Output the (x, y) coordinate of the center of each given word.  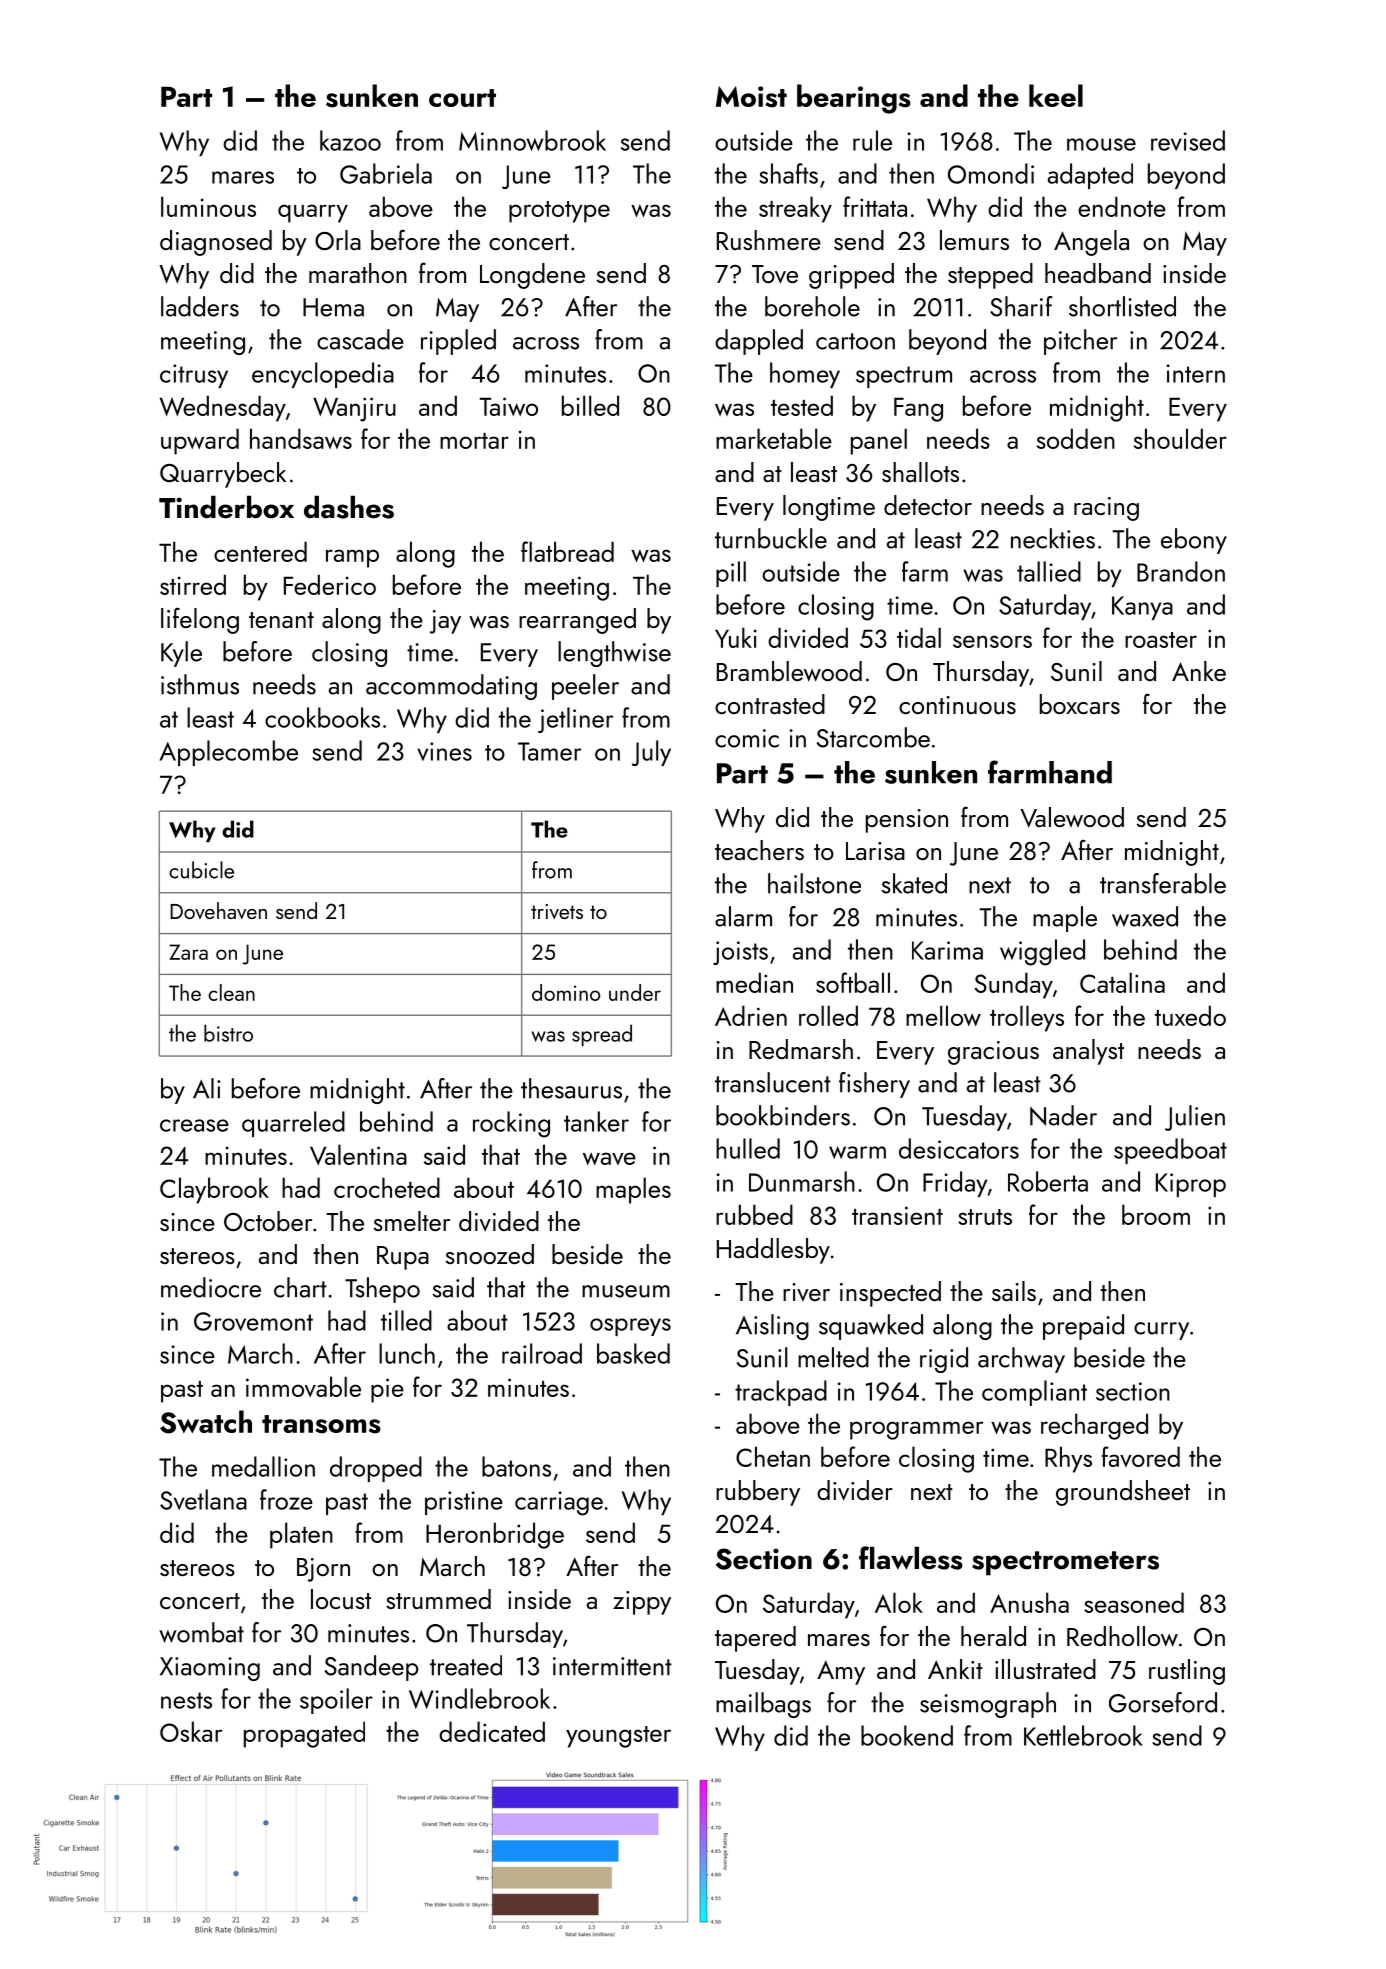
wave (609, 1158)
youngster (618, 1737)
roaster (1161, 640)
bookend (907, 1735)
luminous (208, 206)
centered (260, 551)
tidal (919, 637)
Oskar (191, 1731)
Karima (947, 950)
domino (566, 992)
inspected (890, 1294)
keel (1056, 95)
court (462, 98)
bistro (228, 1033)
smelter (412, 1221)
